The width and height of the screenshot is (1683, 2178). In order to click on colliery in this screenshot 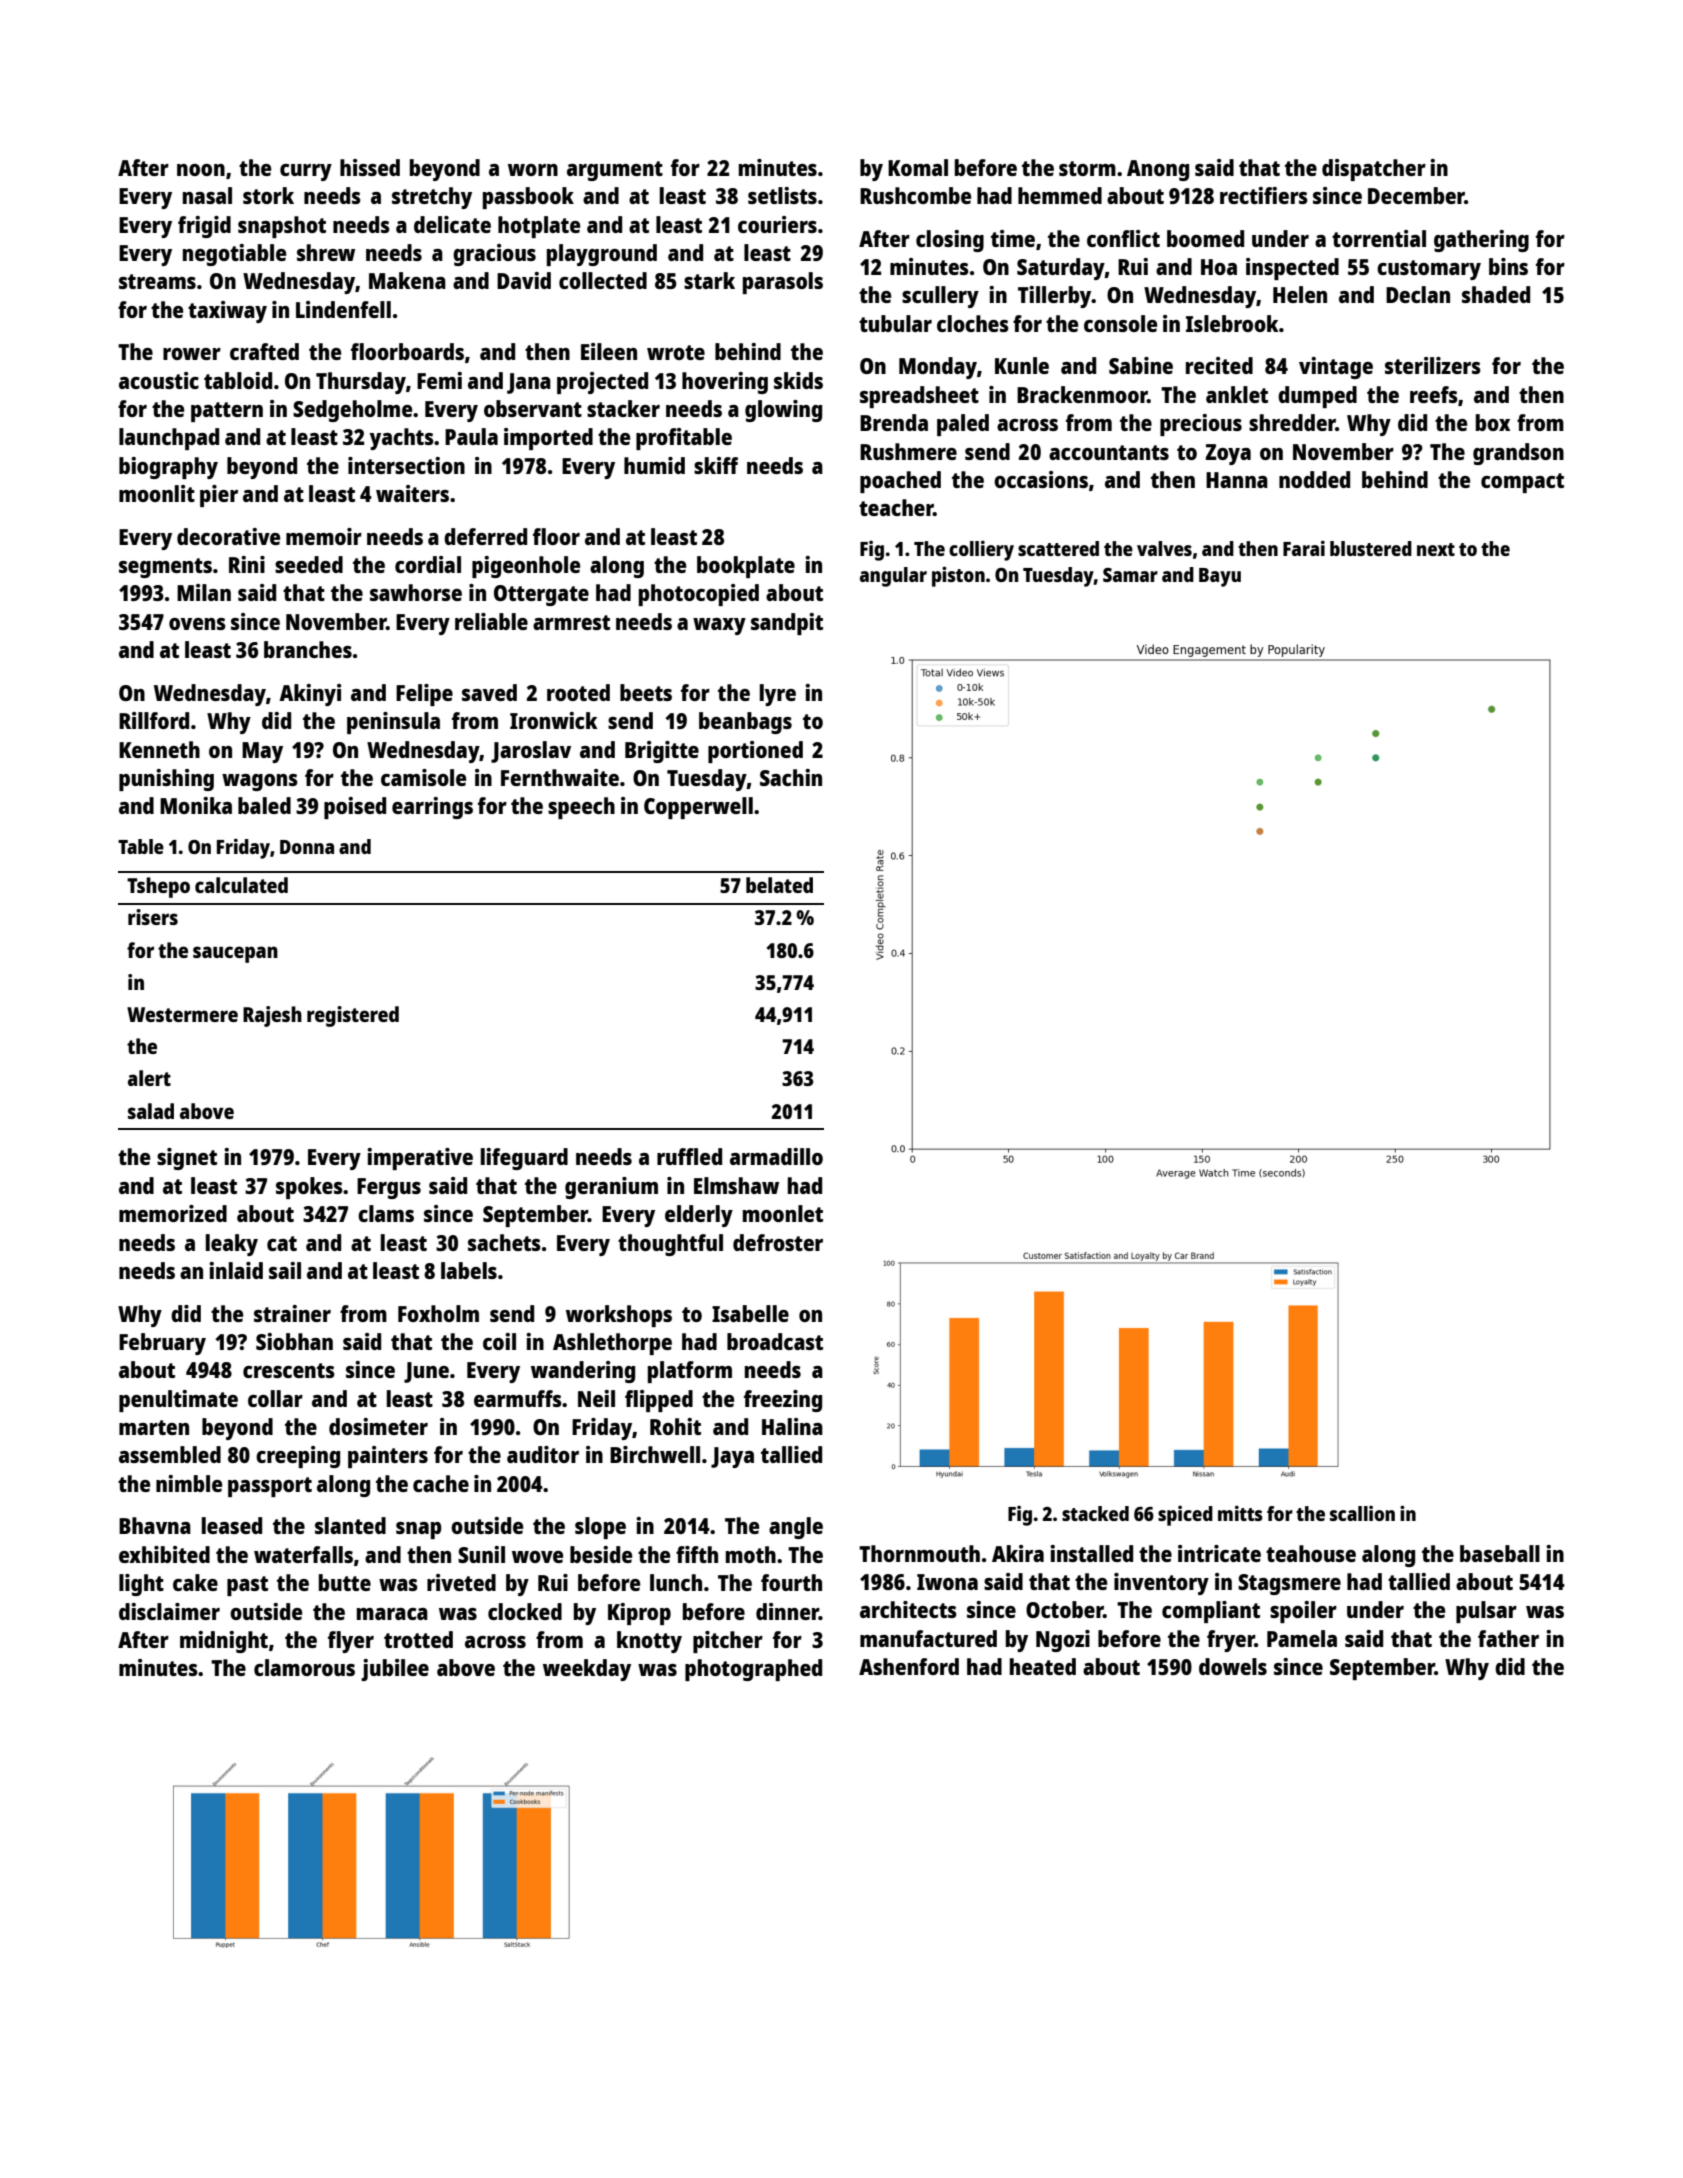, I will do `click(981, 550)`.
